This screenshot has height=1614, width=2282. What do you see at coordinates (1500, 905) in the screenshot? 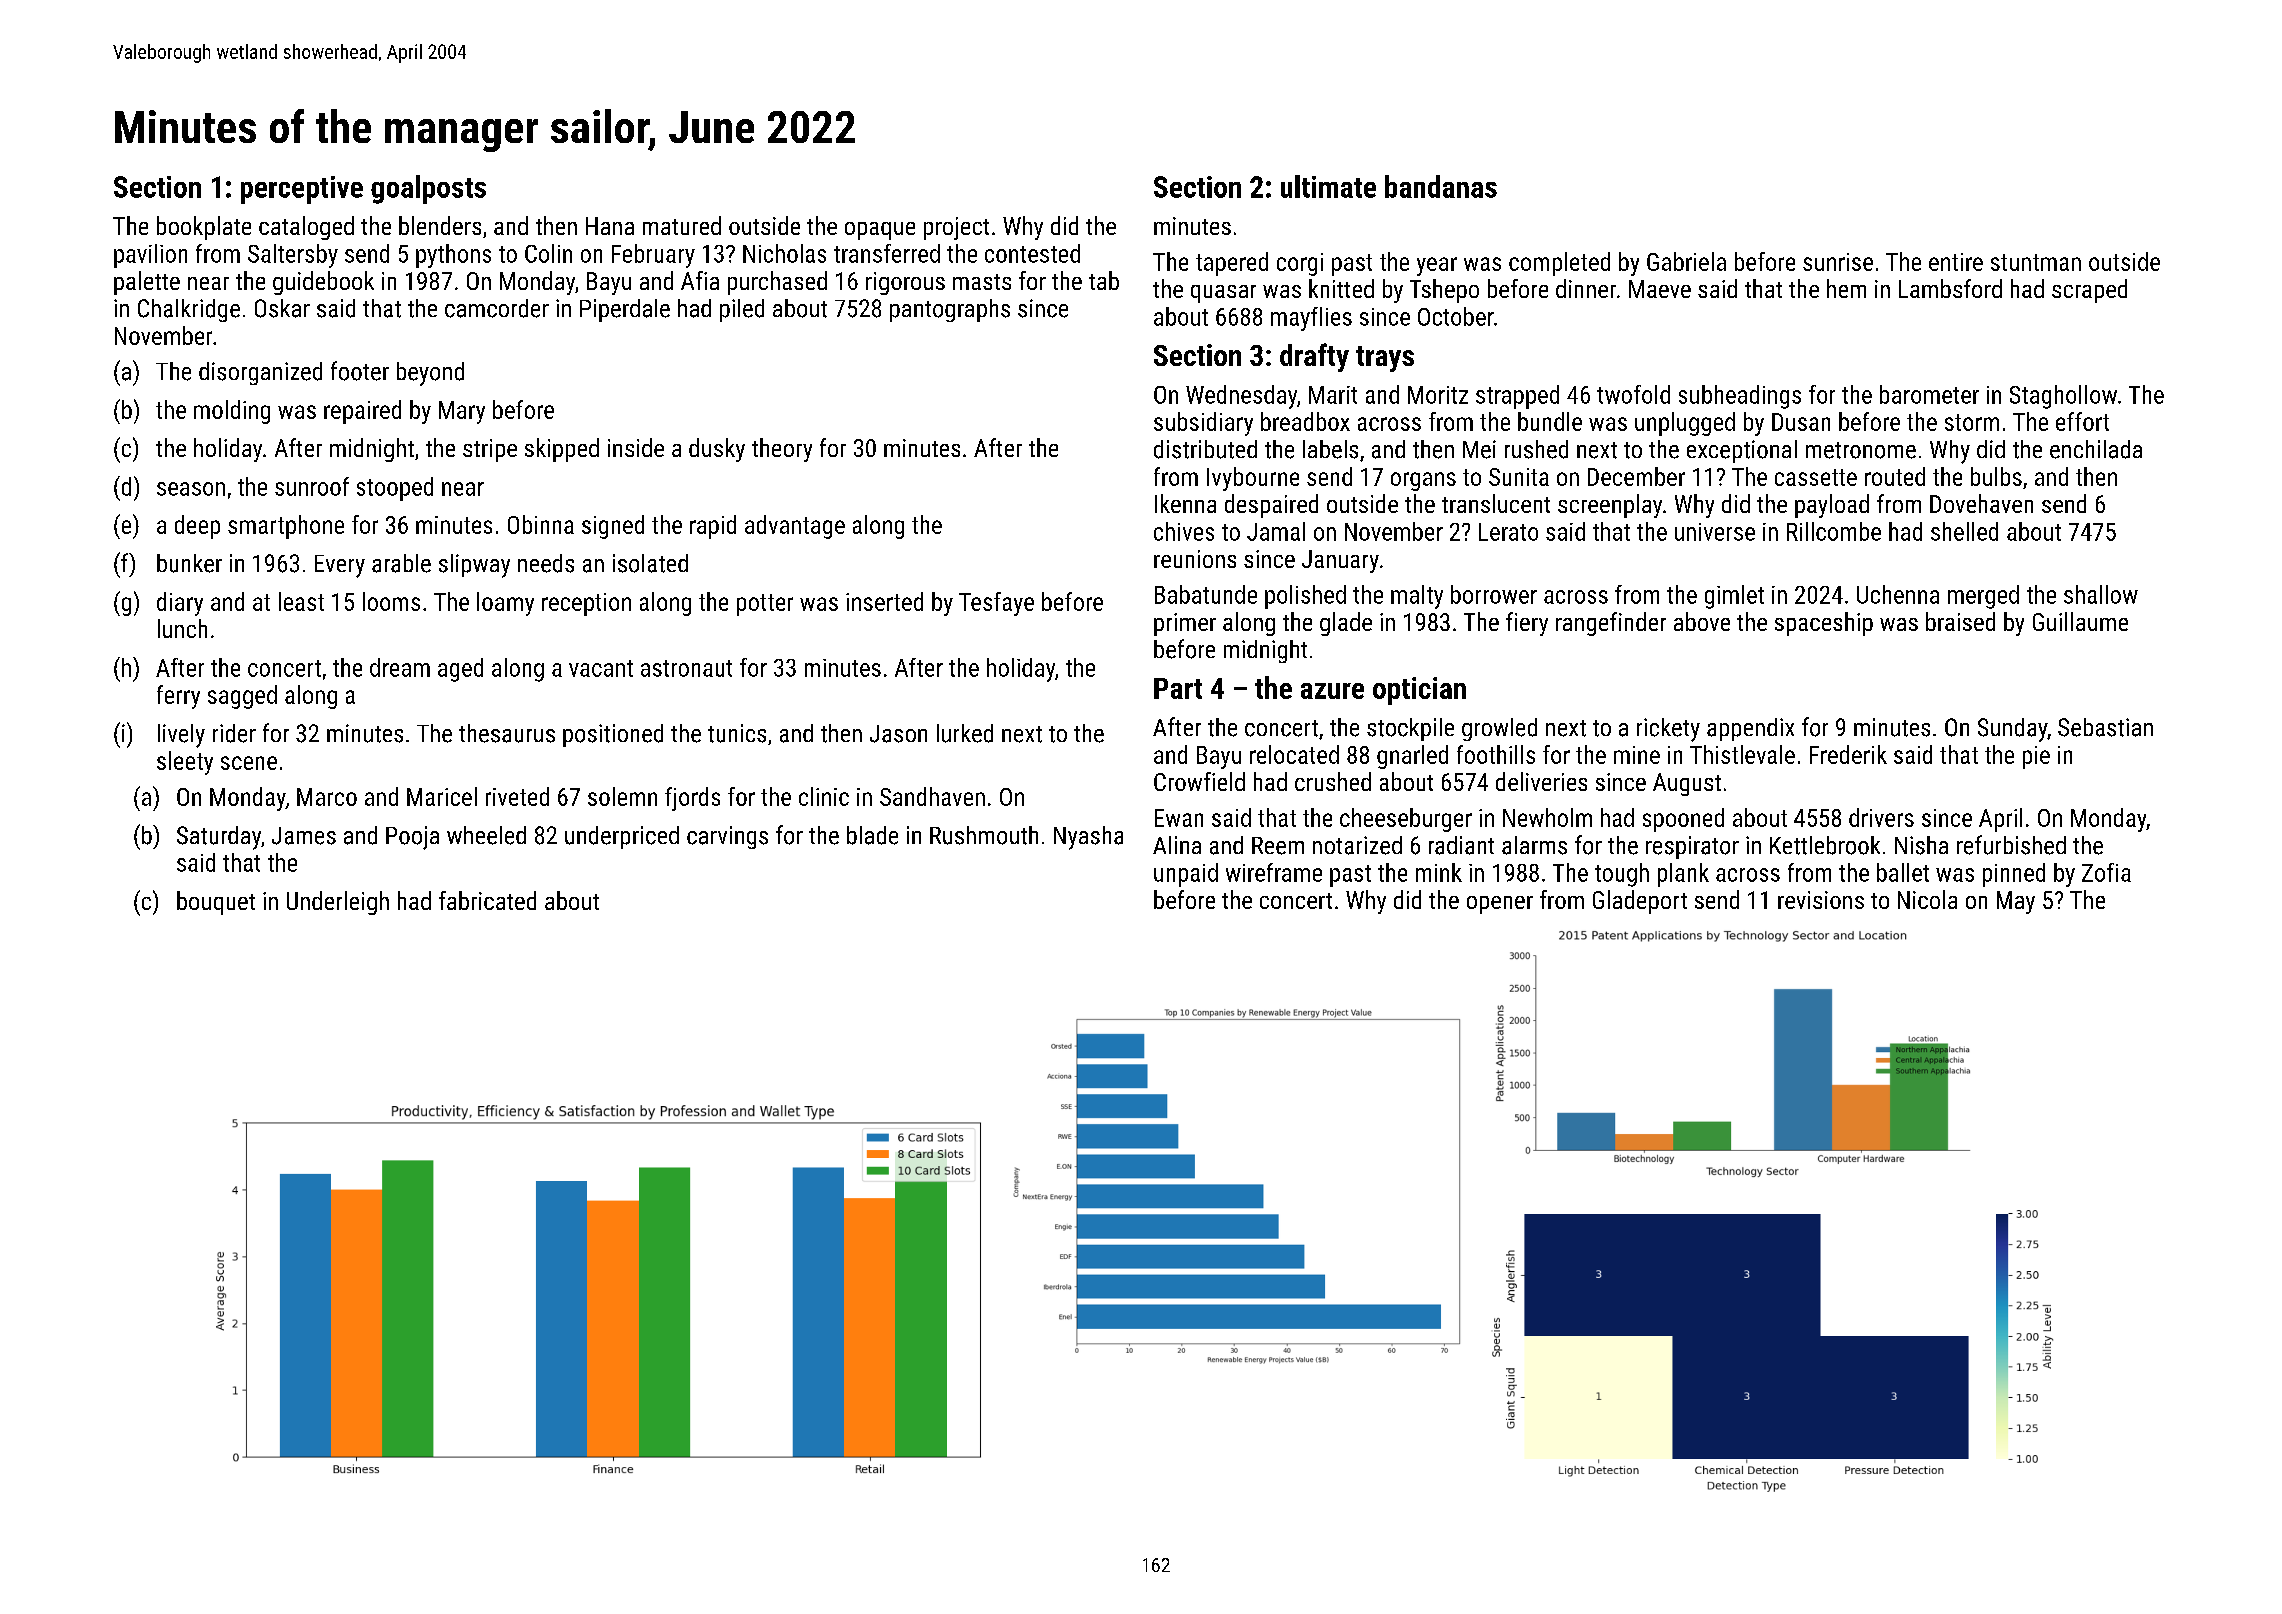
I see `opener` at bounding box center [1500, 905].
